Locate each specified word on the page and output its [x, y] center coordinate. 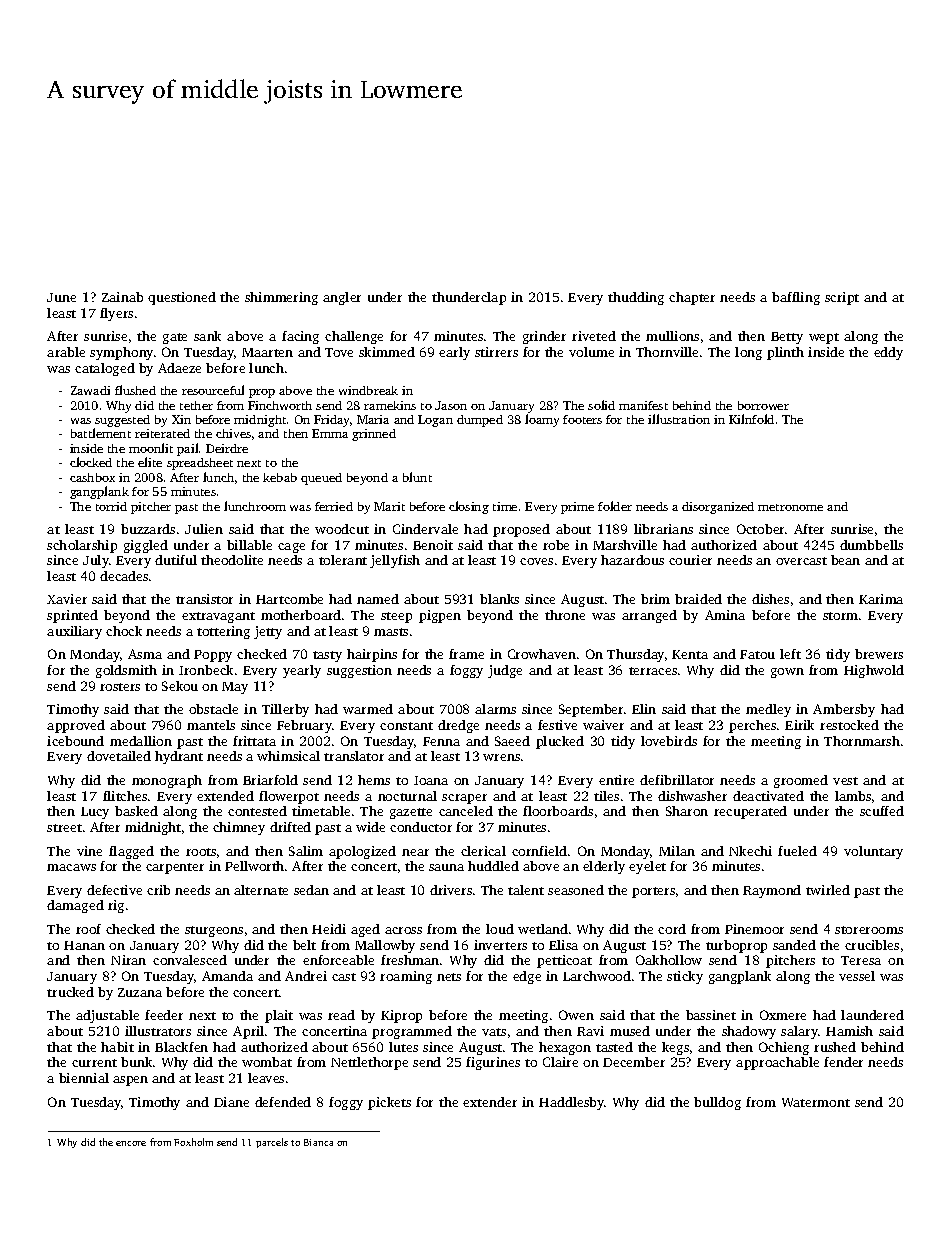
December [634, 1062]
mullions [672, 336]
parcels [272, 1143]
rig [116, 906]
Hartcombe [289, 599]
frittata [254, 741]
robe [556, 545]
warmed [368, 709]
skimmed [387, 352]
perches [752, 726]
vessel [857, 976]
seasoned [576, 890]
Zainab [122, 297]
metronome [790, 507]
